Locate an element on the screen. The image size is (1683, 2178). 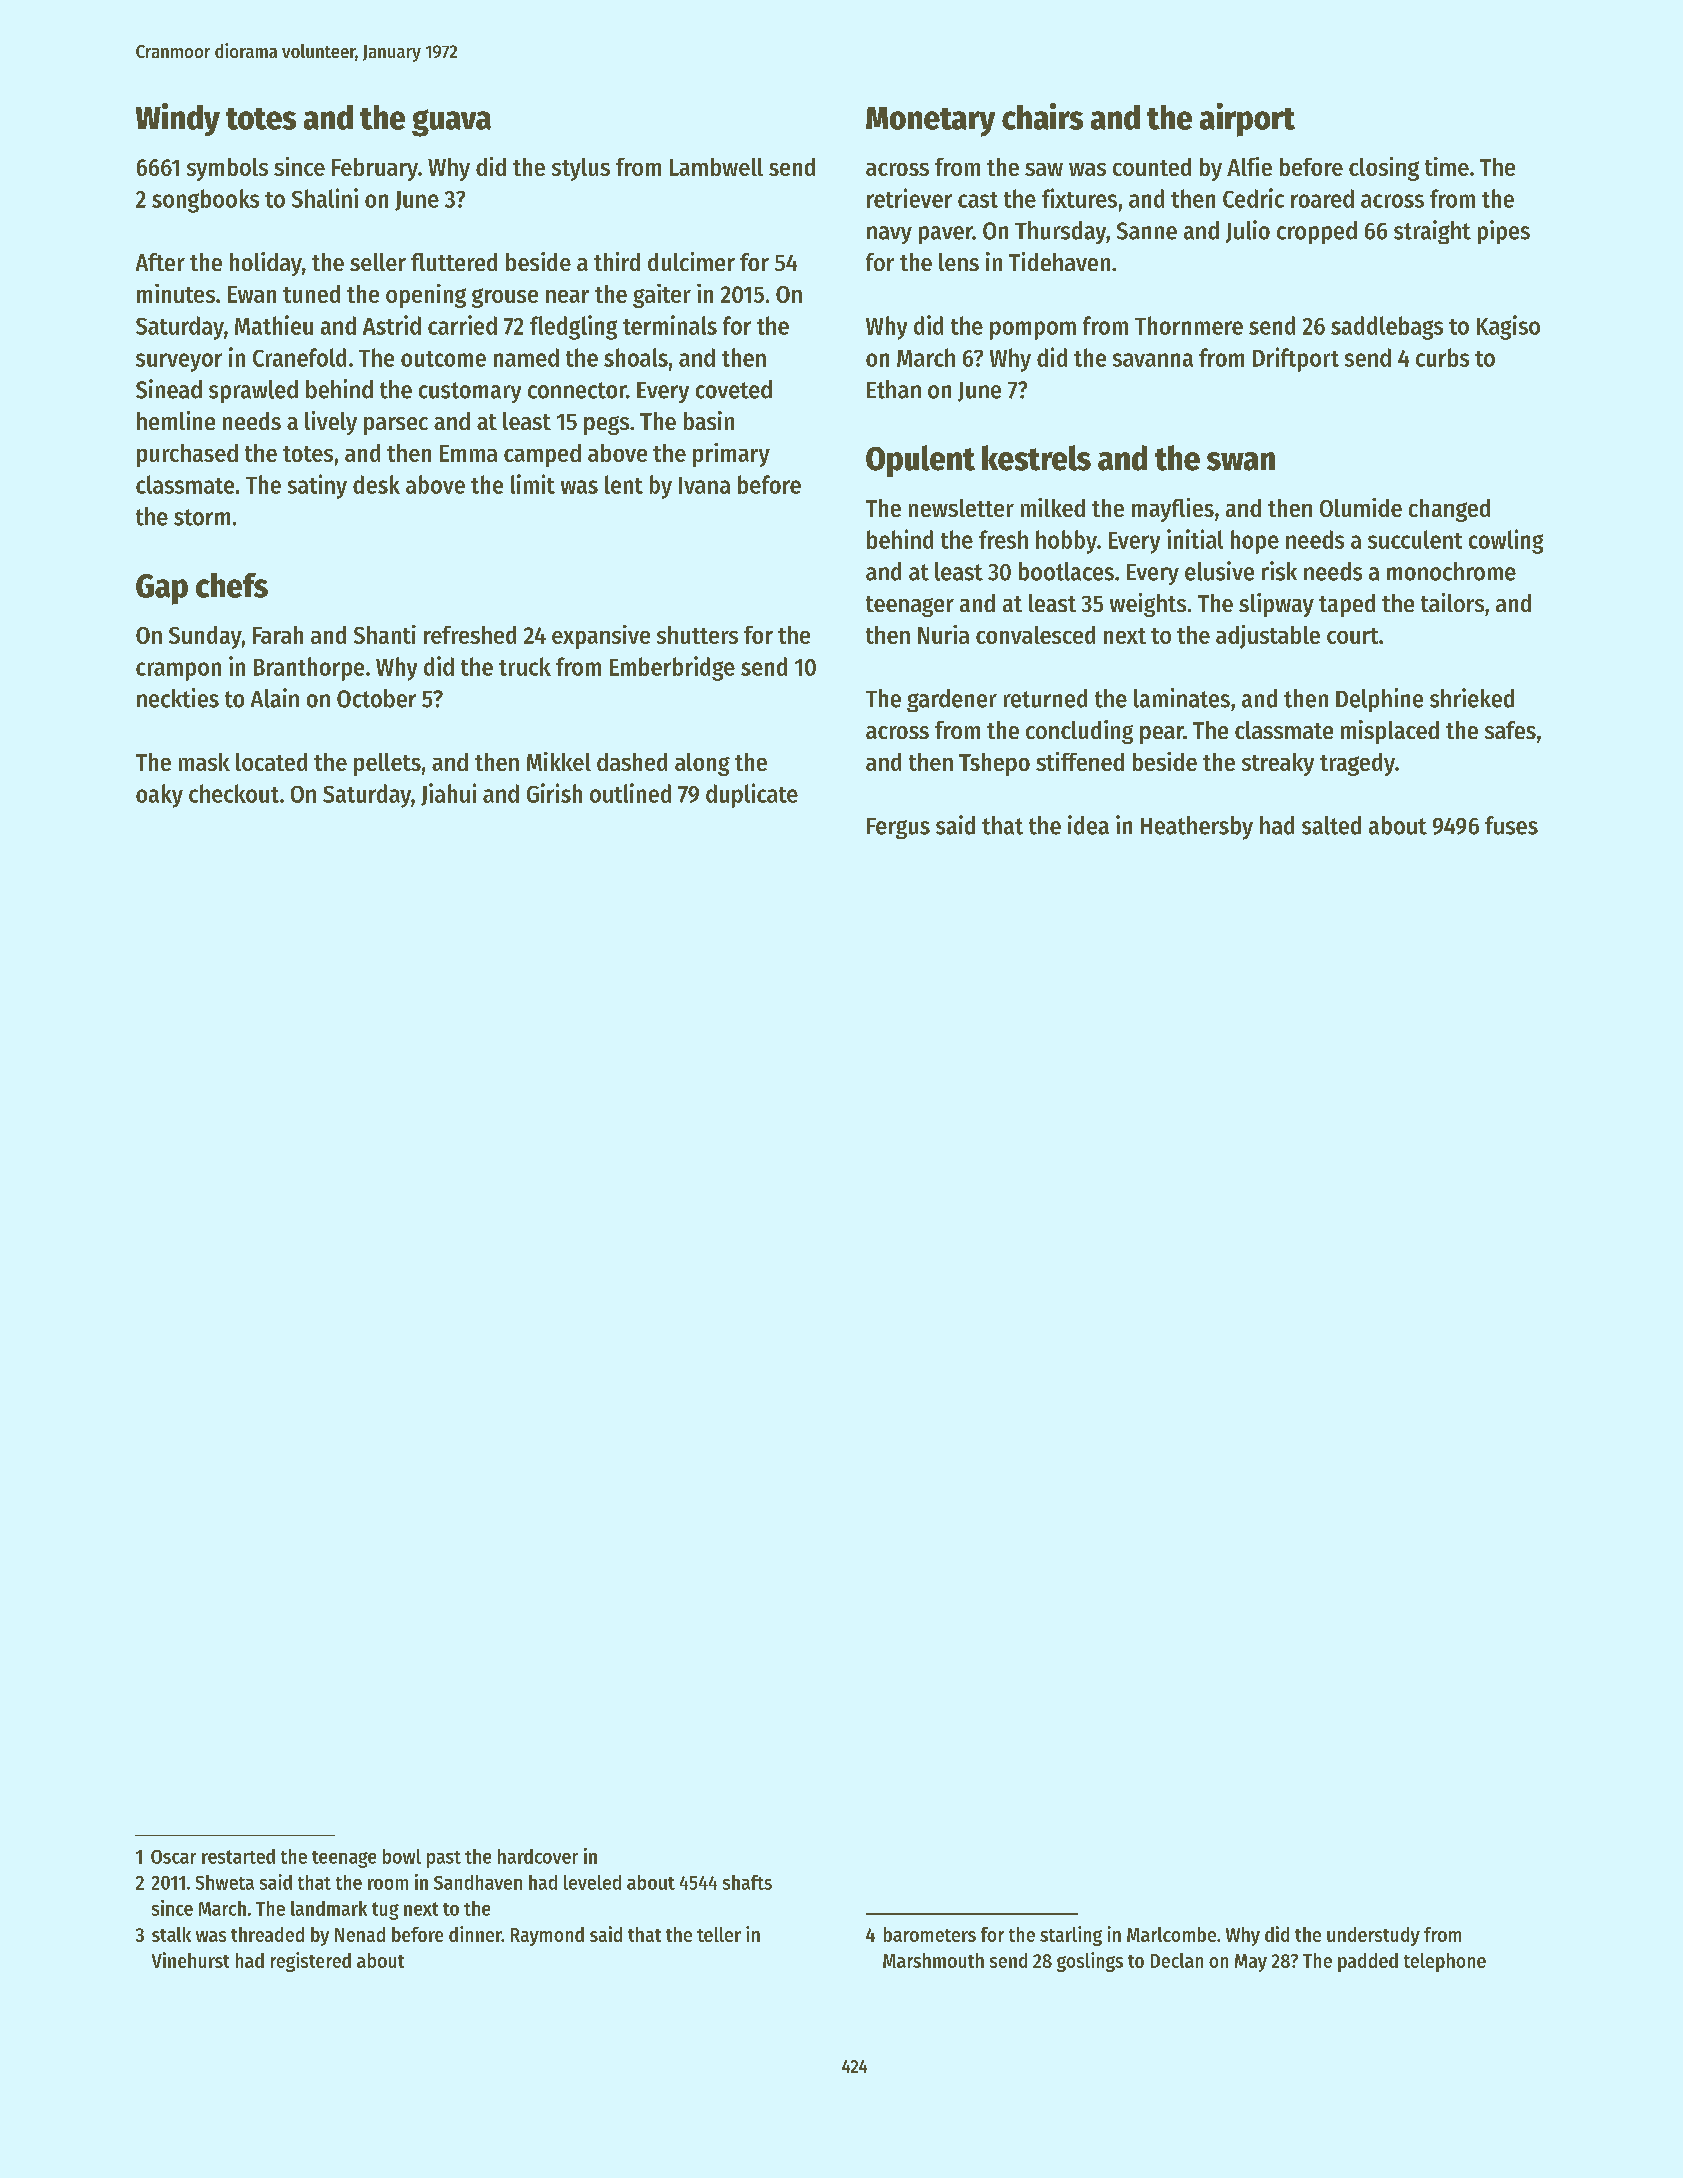
Heathersby is located at coordinates (1197, 828).
